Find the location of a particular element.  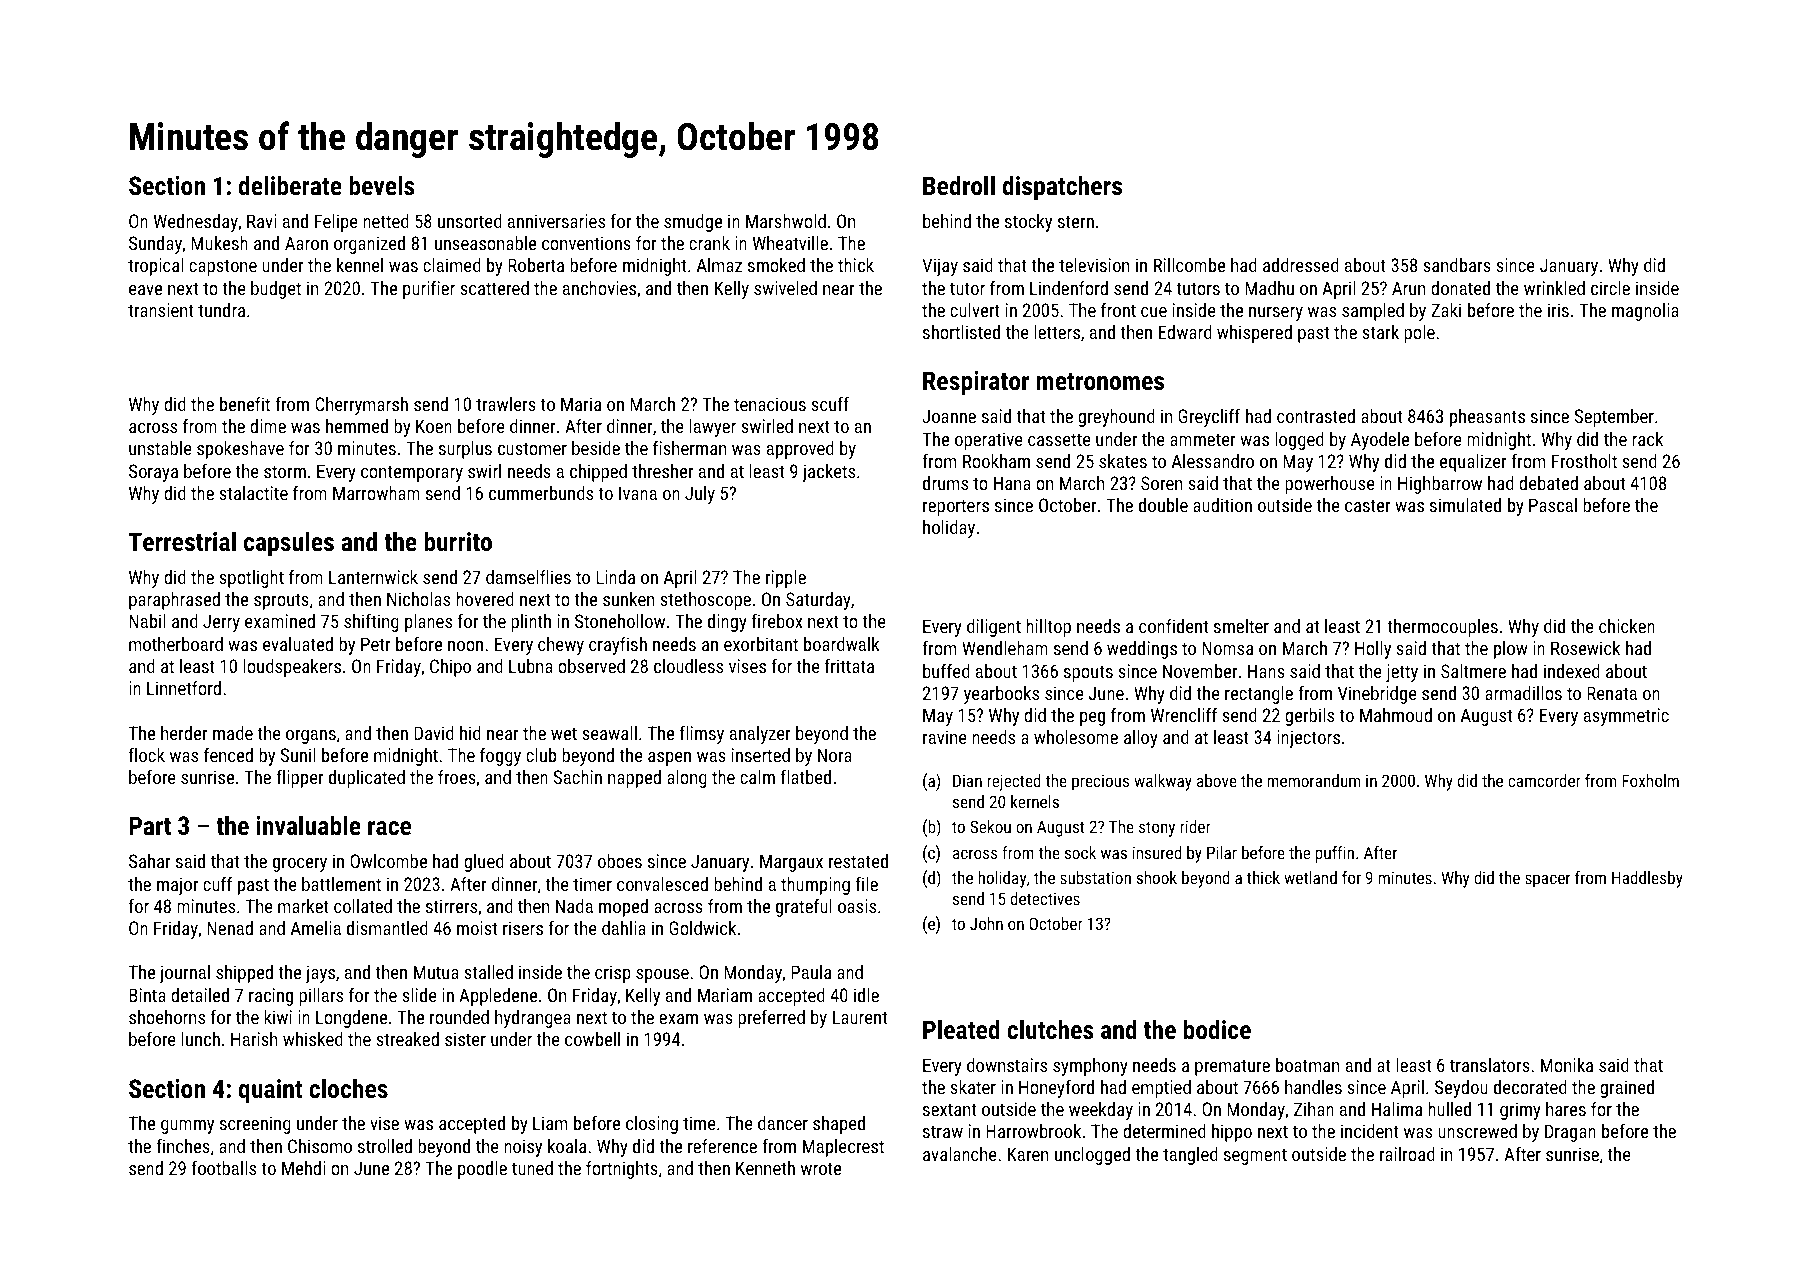

Jerry is located at coordinates (221, 623).
